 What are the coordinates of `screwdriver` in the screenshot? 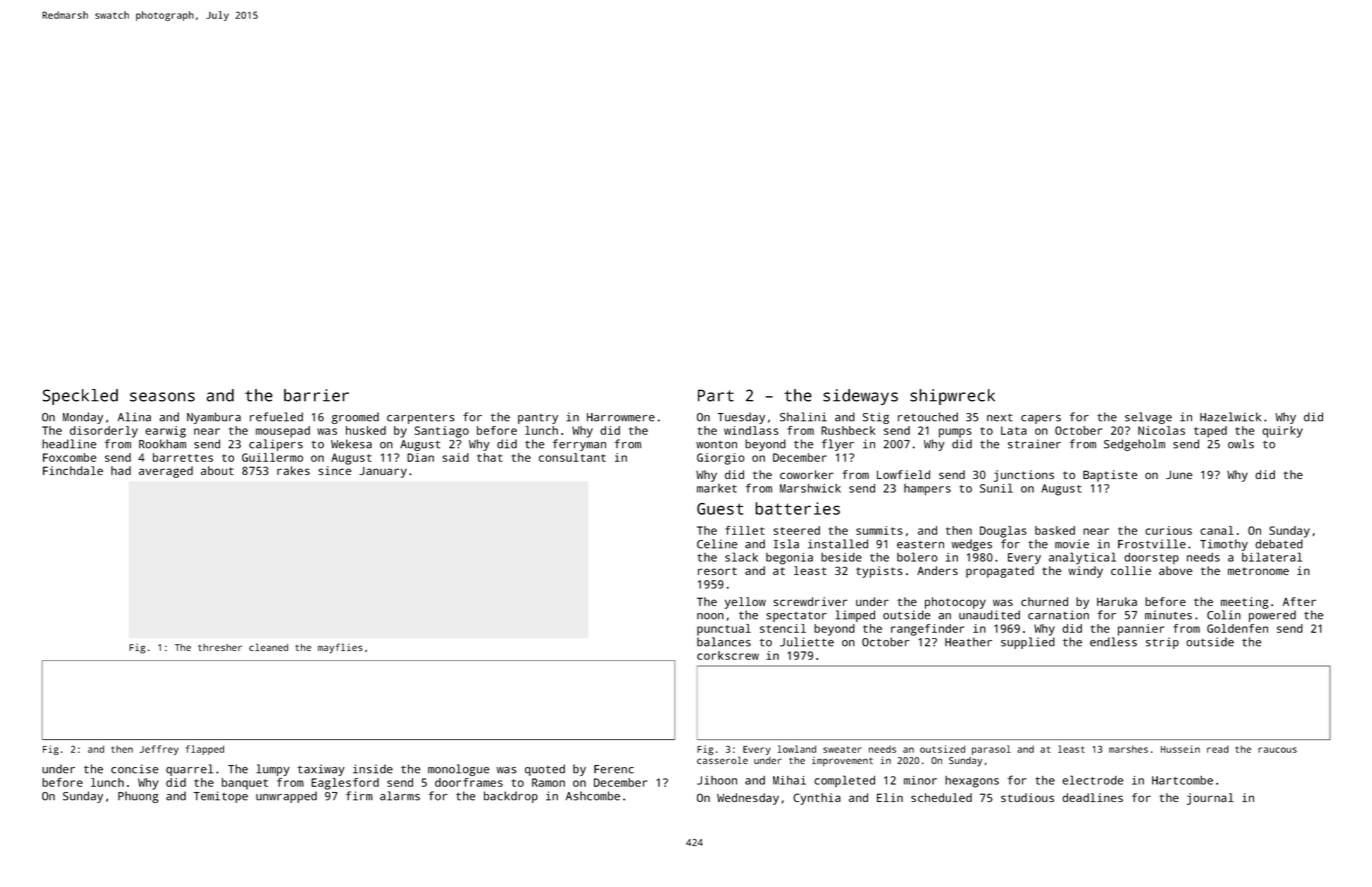 It's located at (810, 601).
